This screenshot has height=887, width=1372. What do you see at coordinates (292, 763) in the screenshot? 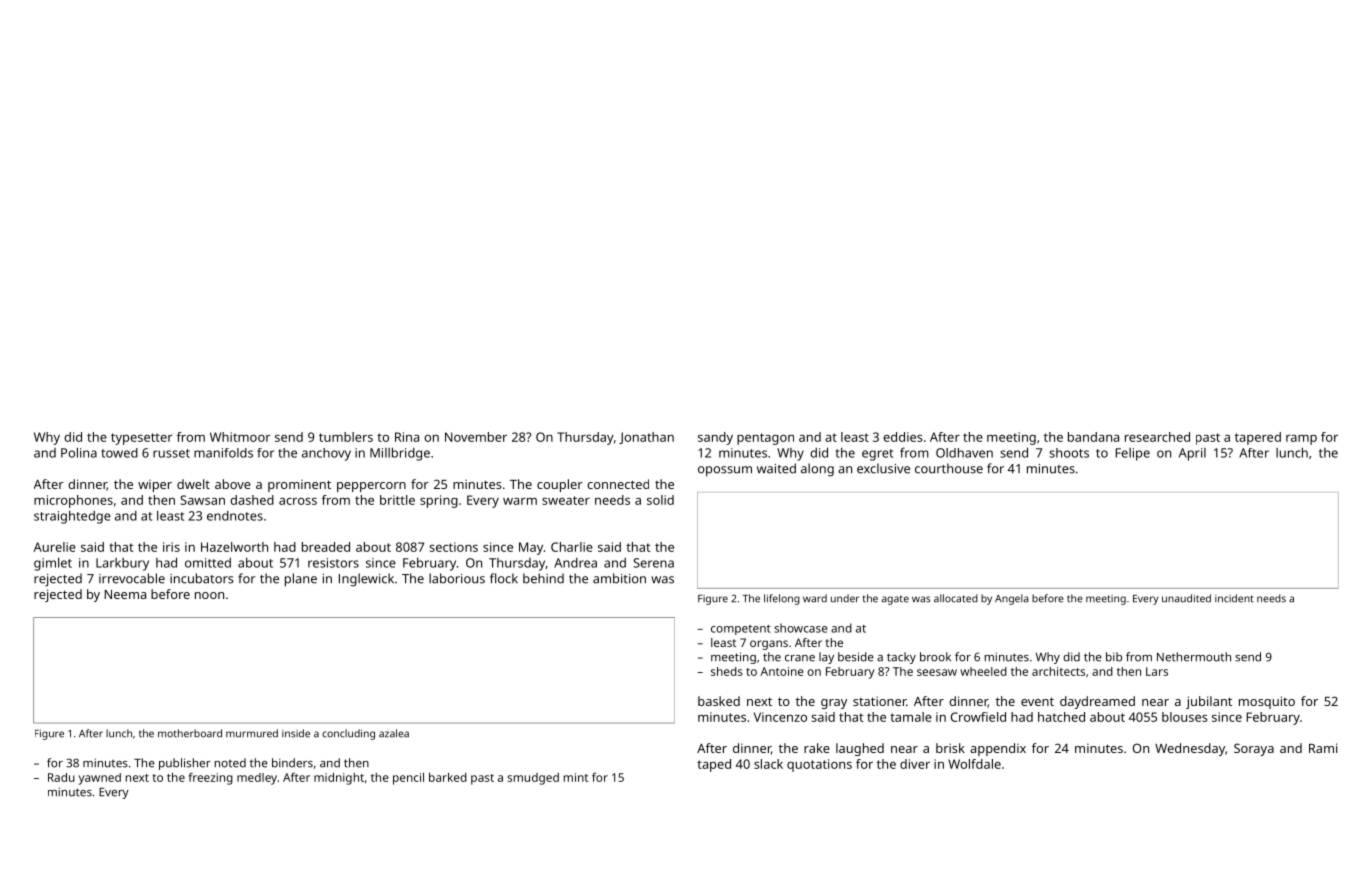
I see `binders` at bounding box center [292, 763].
